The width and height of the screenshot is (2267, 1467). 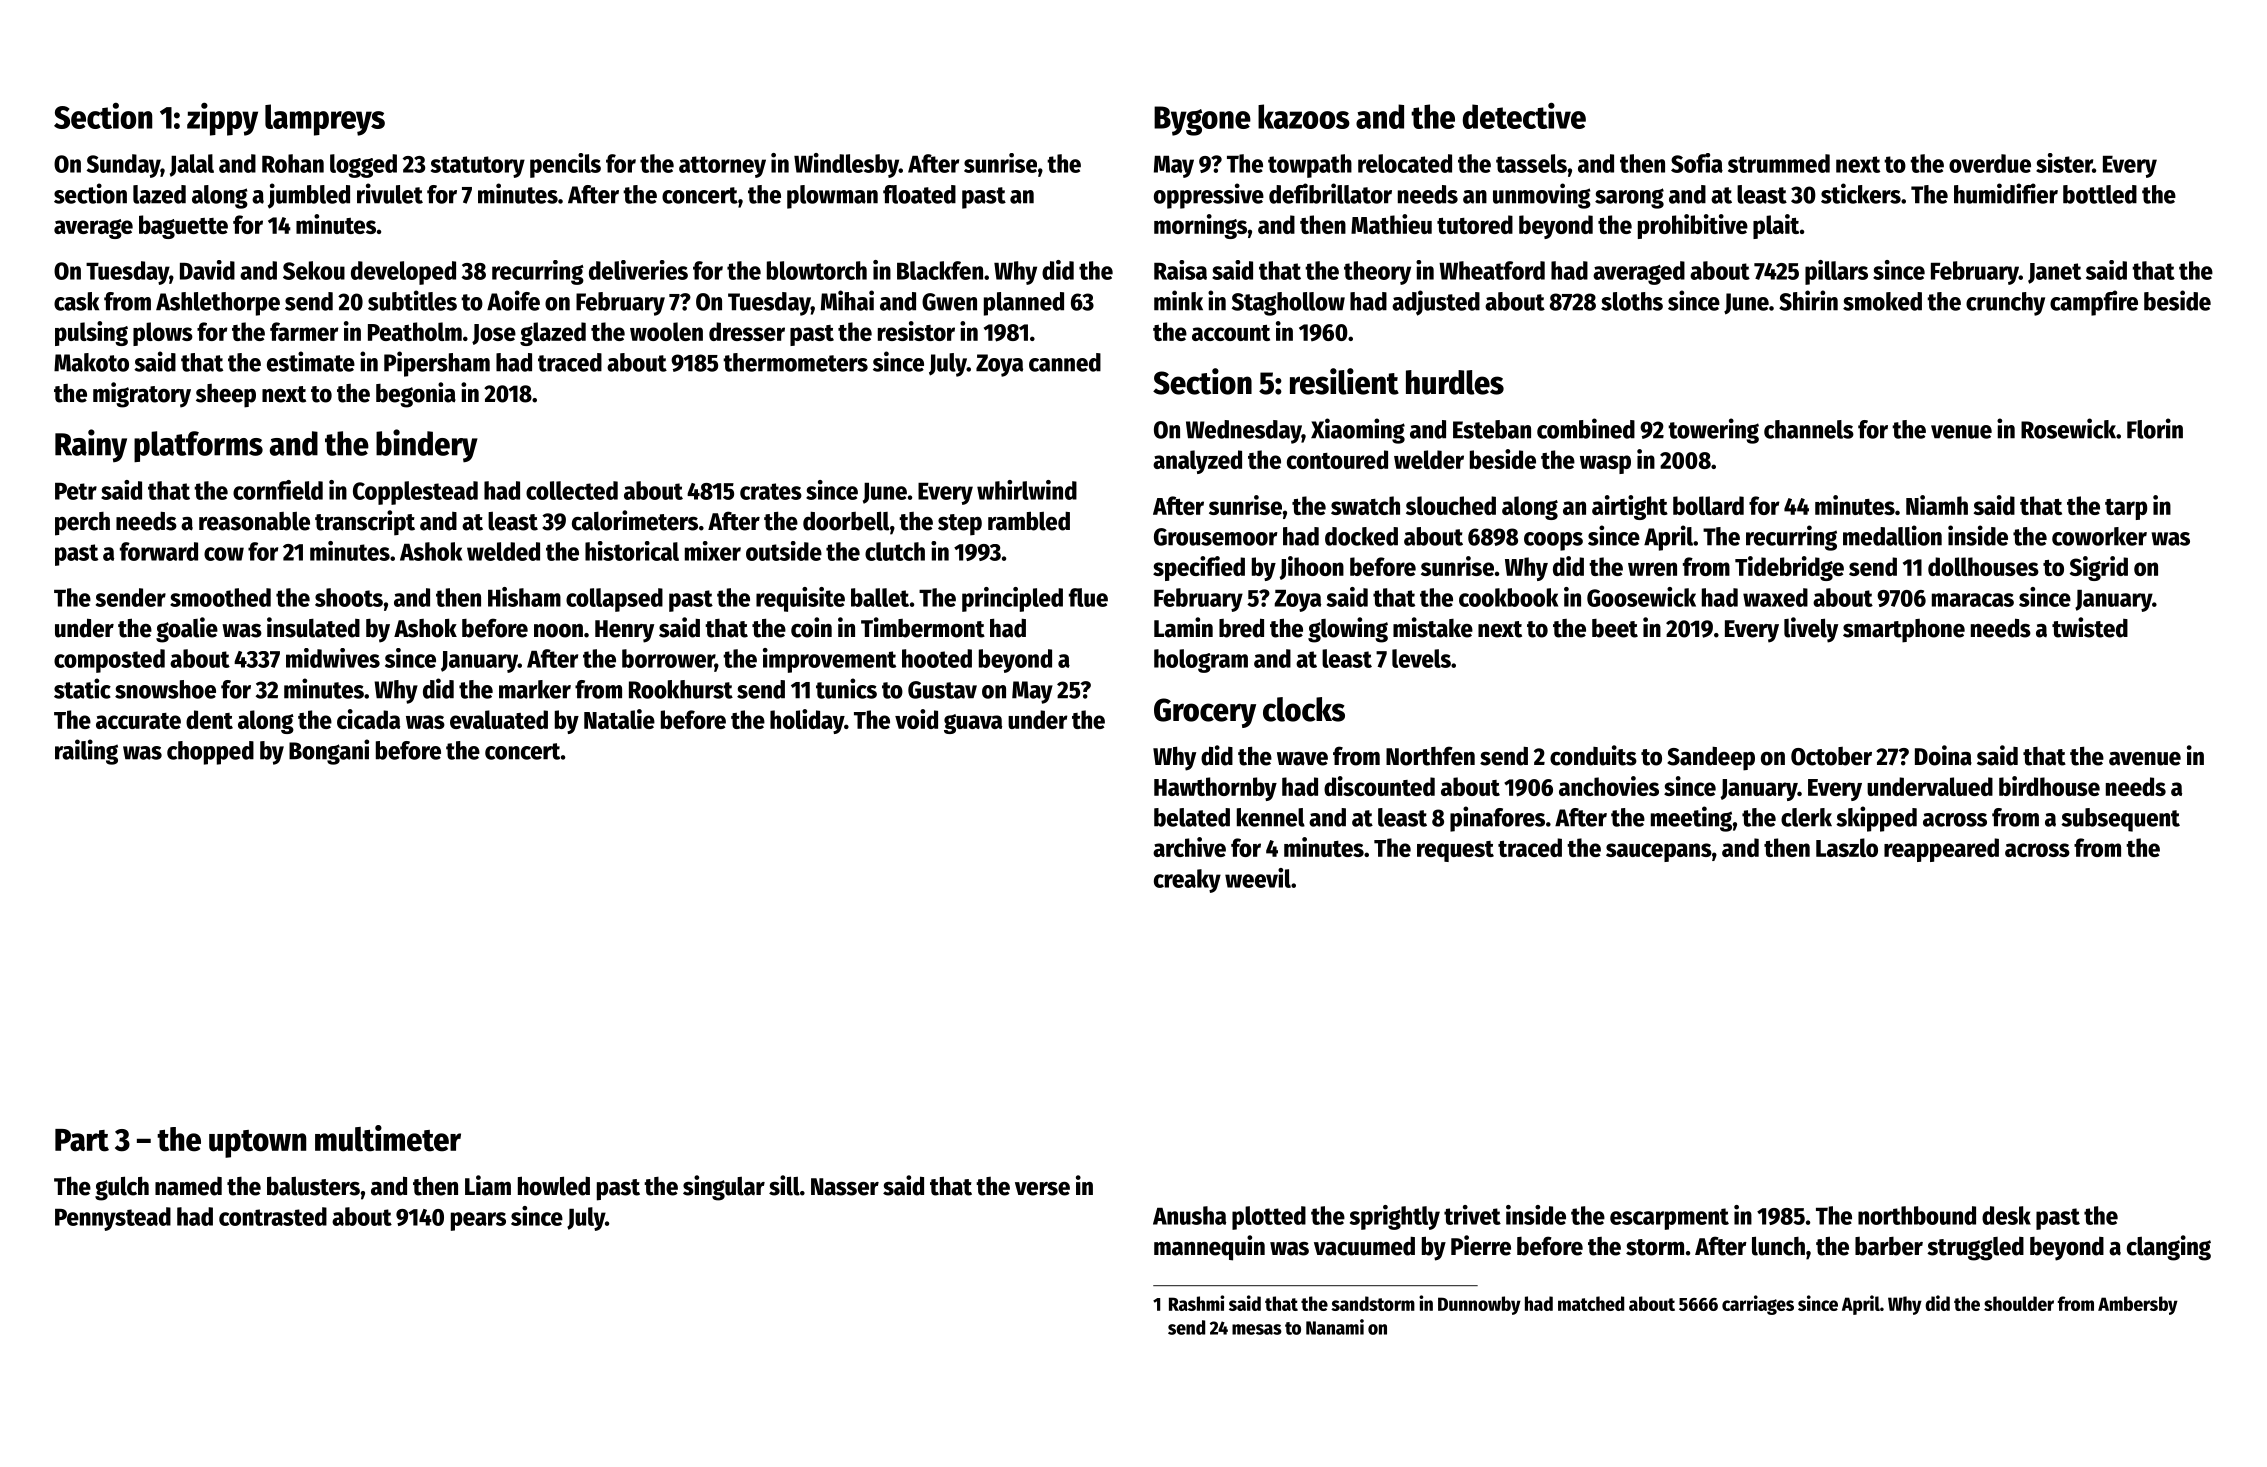 What do you see at coordinates (499, 719) in the screenshot?
I see `evaluated` at bounding box center [499, 719].
